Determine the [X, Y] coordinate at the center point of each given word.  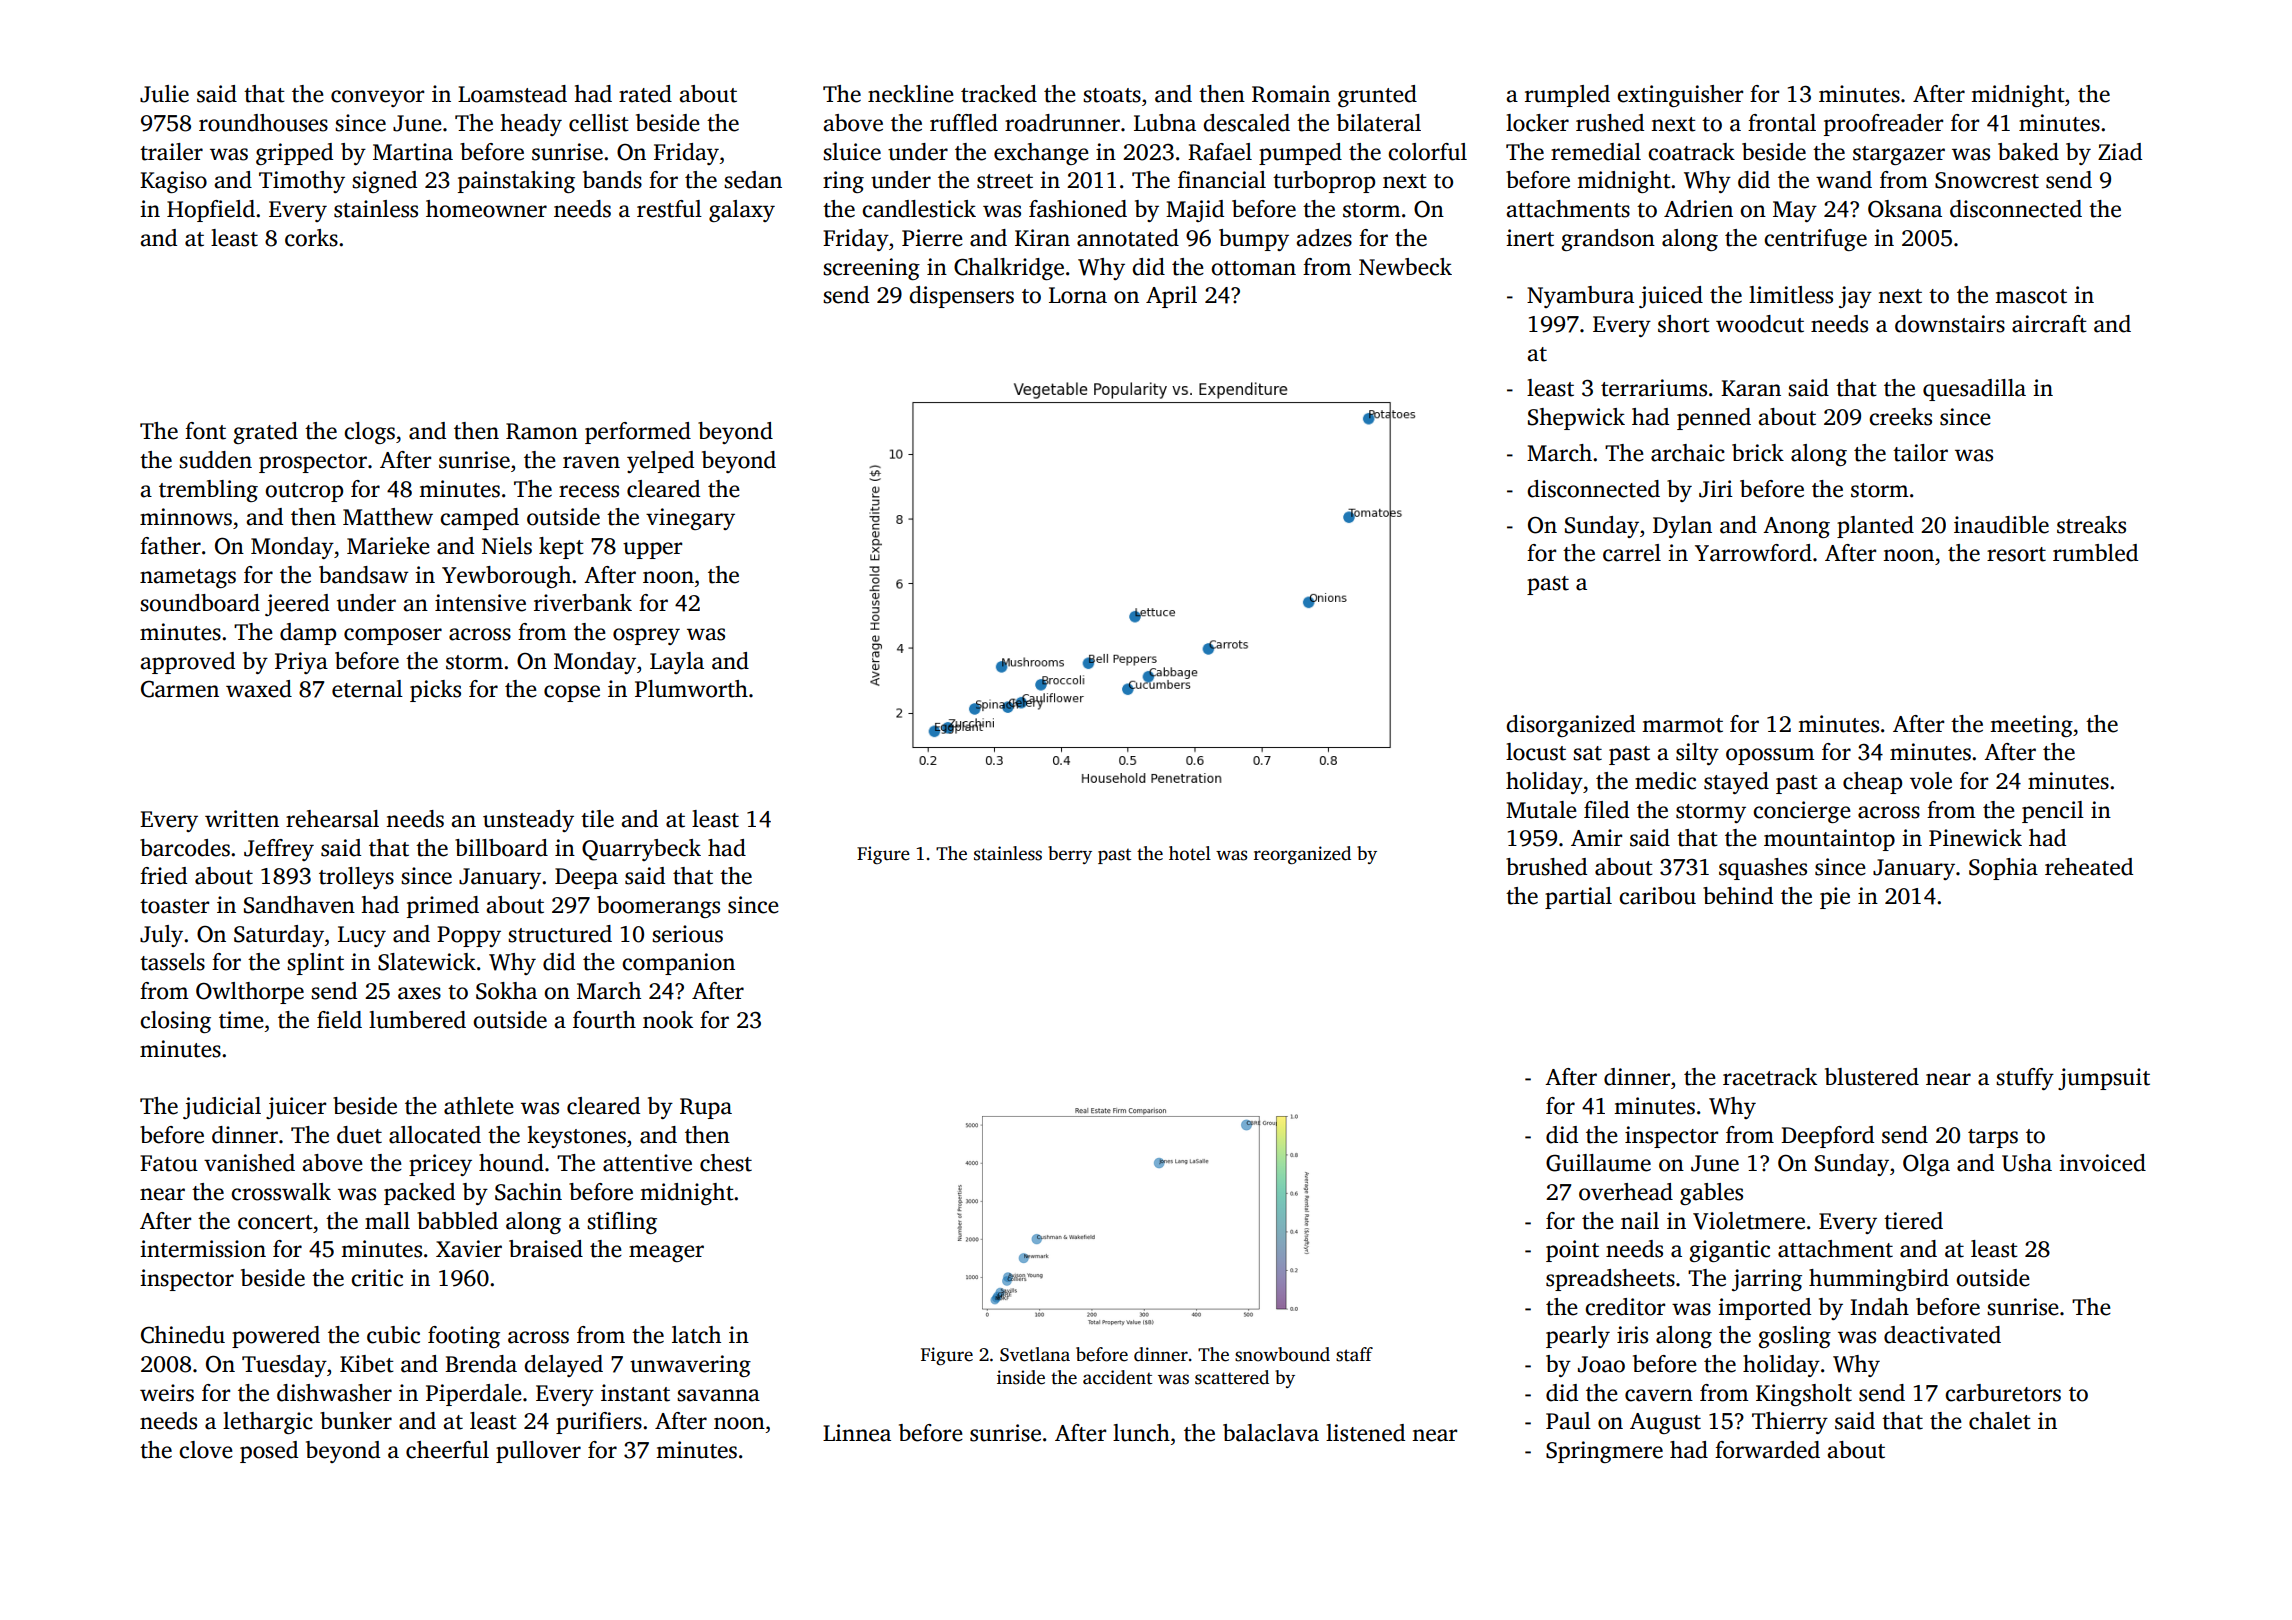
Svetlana [1035, 1354]
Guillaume [1598, 1163]
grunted [1377, 96]
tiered [1913, 1221]
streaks [2091, 525]
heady [531, 125]
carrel [1632, 553]
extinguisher [1680, 96]
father [170, 546]
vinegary [690, 519]
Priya [301, 663]
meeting [2031, 726]
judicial [222, 1108]
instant [635, 1393]
